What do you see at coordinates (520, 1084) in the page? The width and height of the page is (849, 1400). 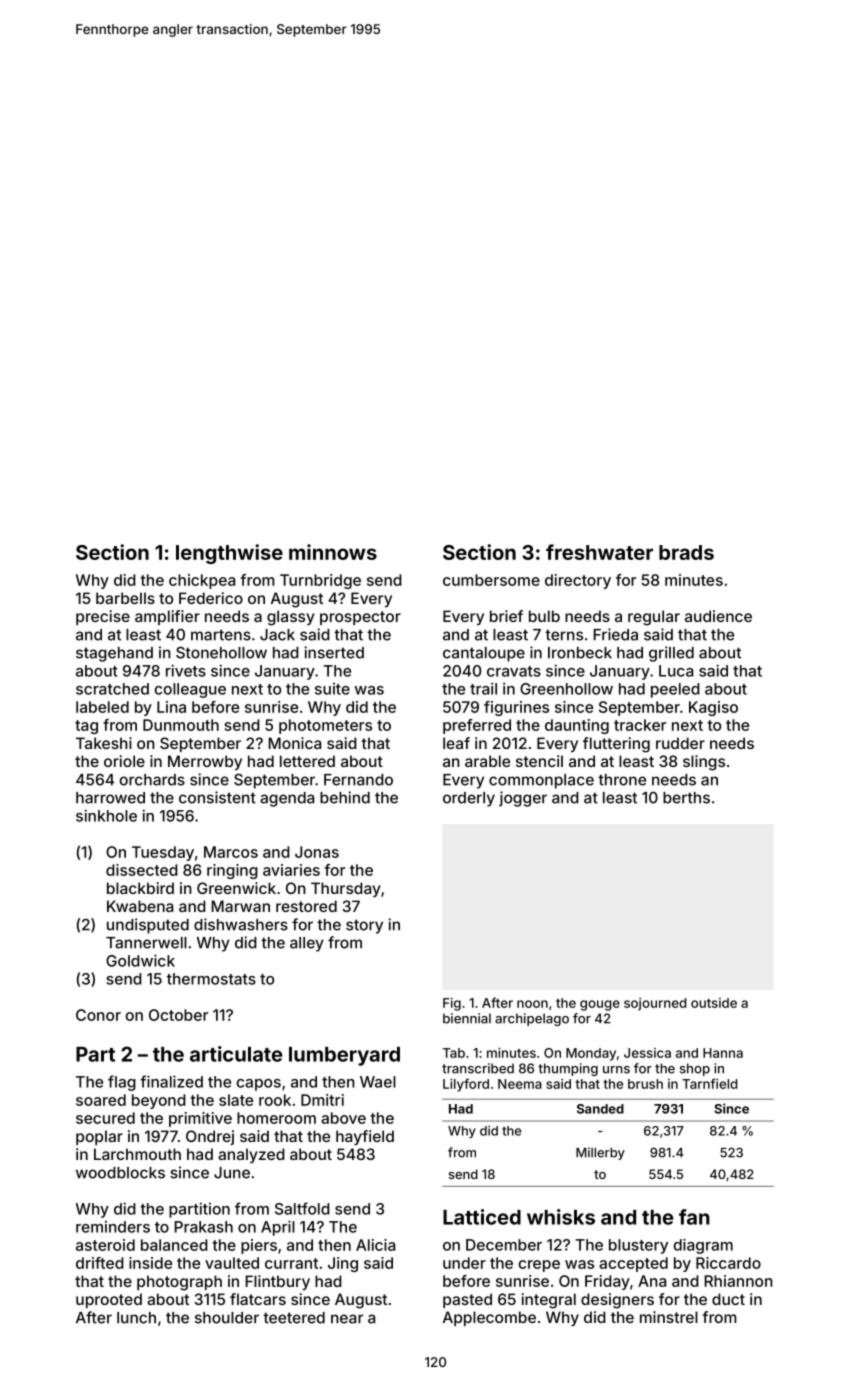 I see `Neema` at bounding box center [520, 1084].
